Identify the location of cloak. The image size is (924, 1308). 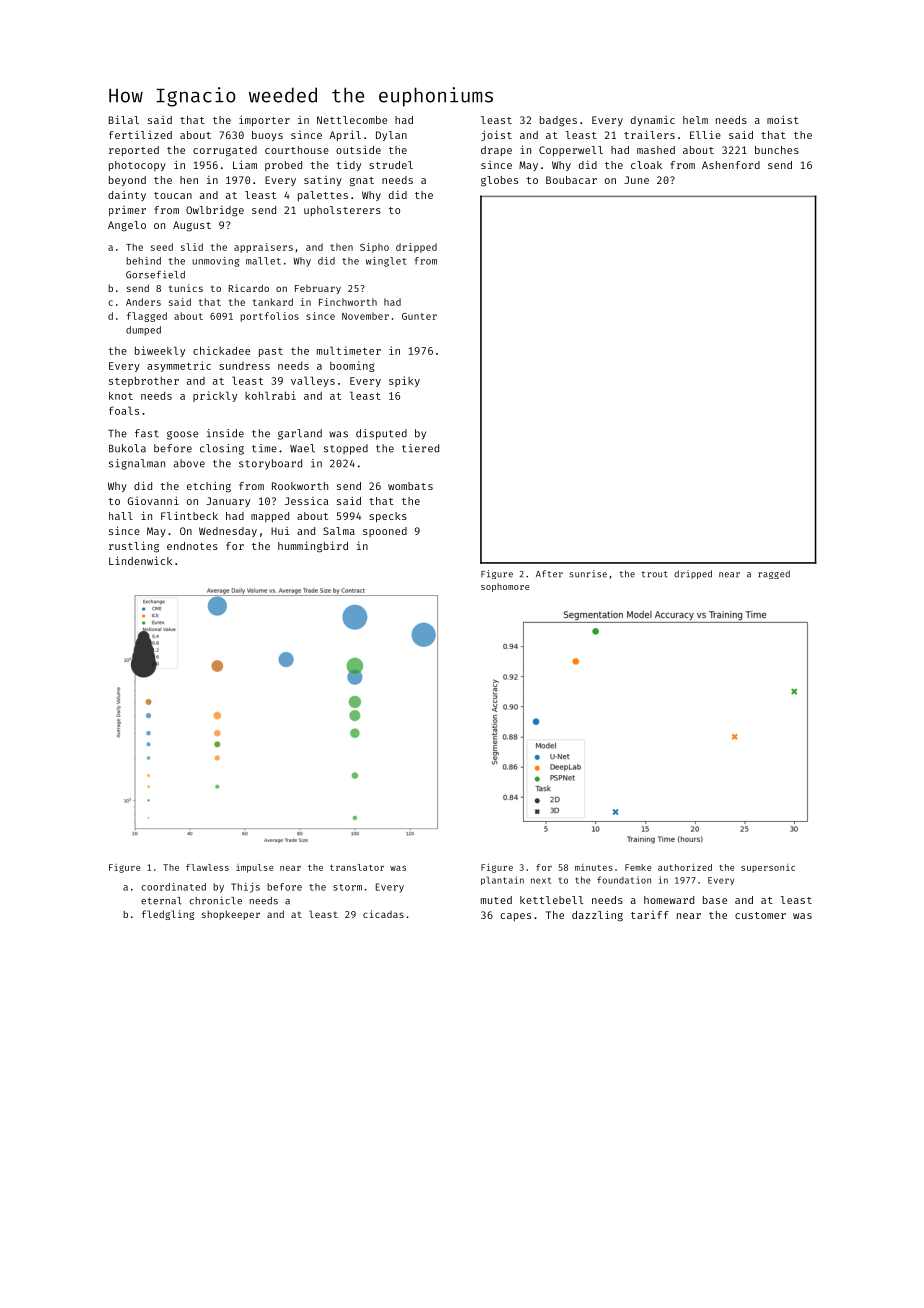
(646, 165).
